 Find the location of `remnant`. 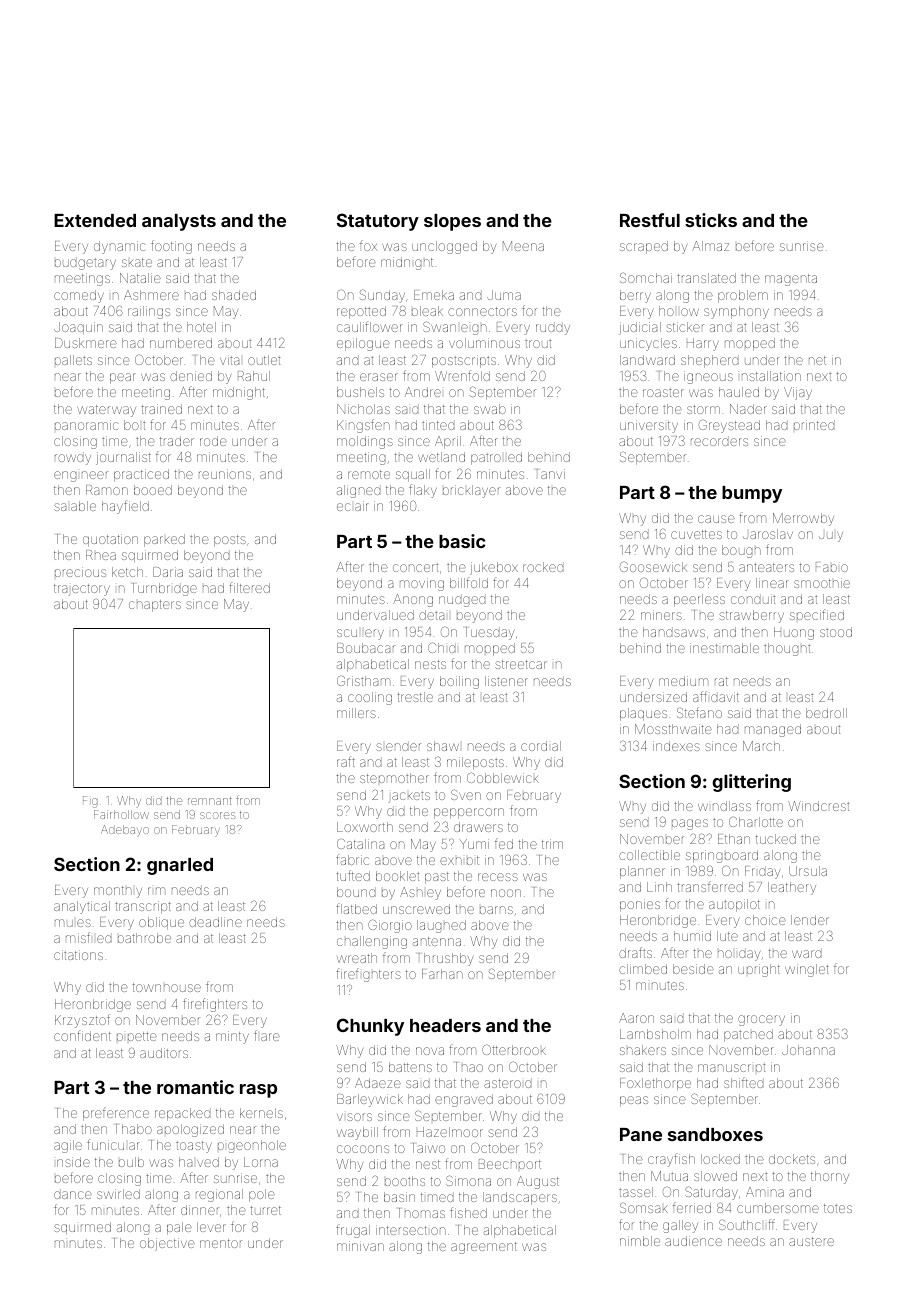

remnant is located at coordinates (210, 801).
